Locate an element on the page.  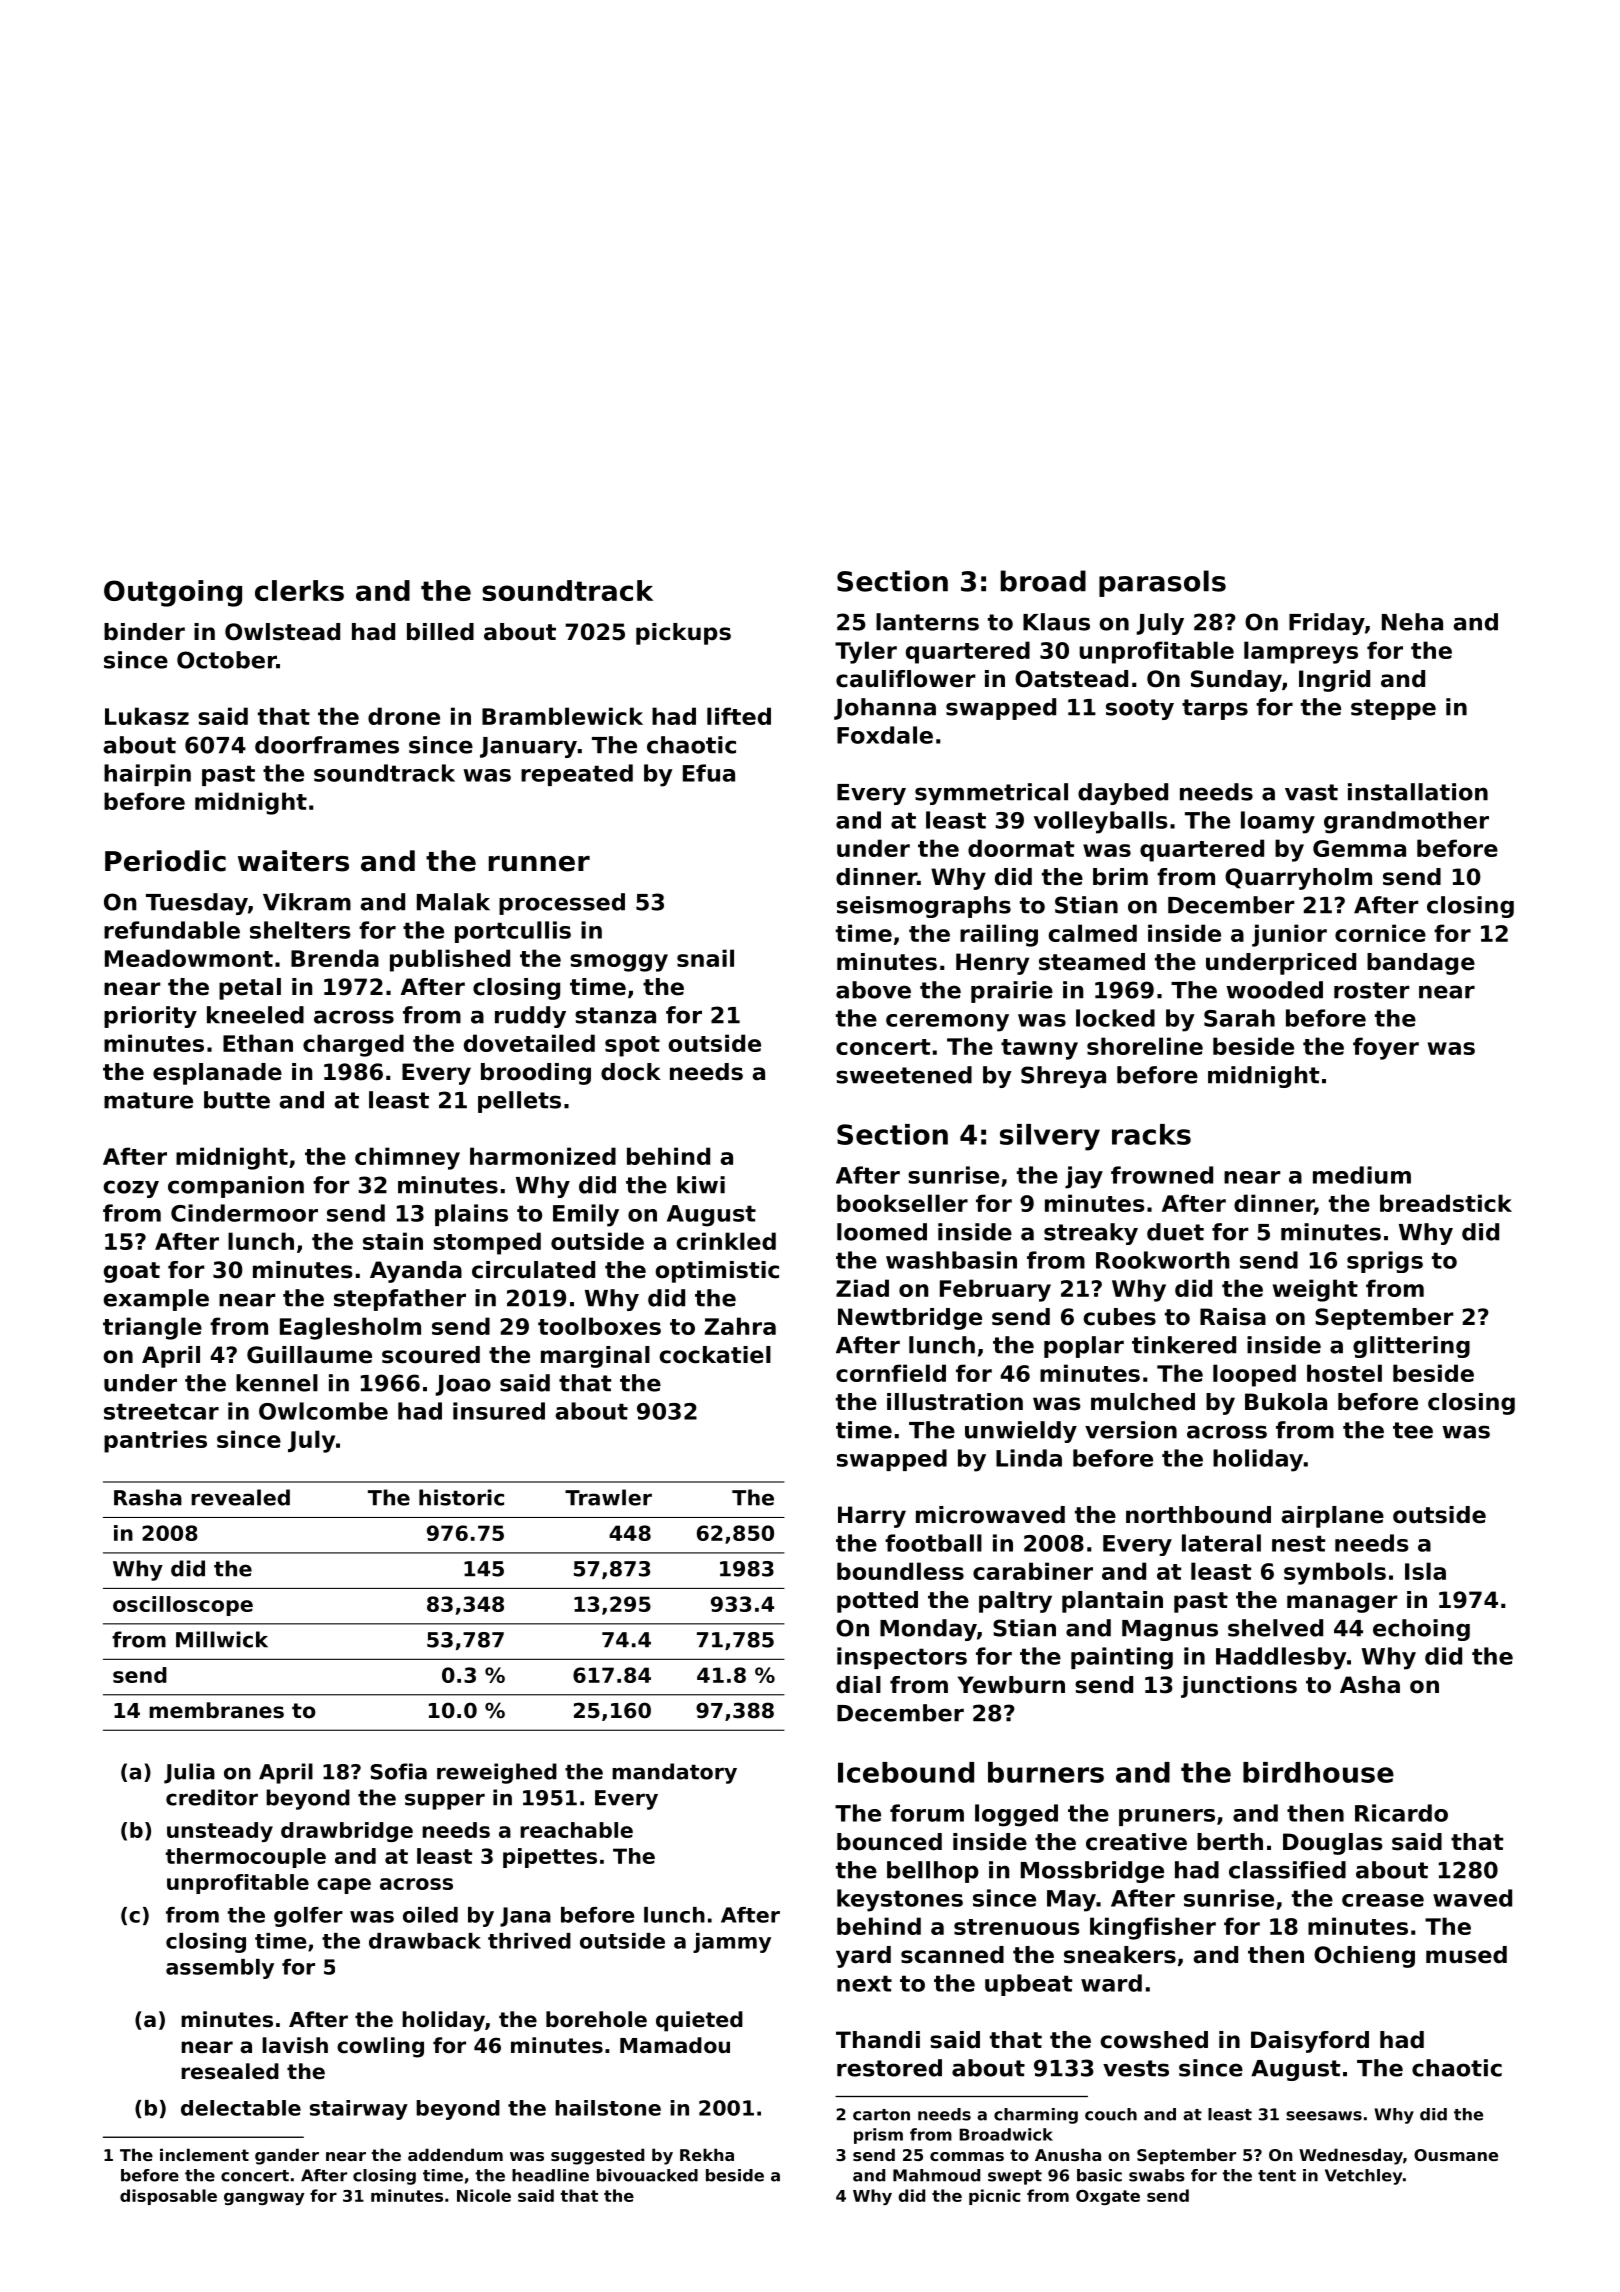
Julia is located at coordinates (189, 1773).
